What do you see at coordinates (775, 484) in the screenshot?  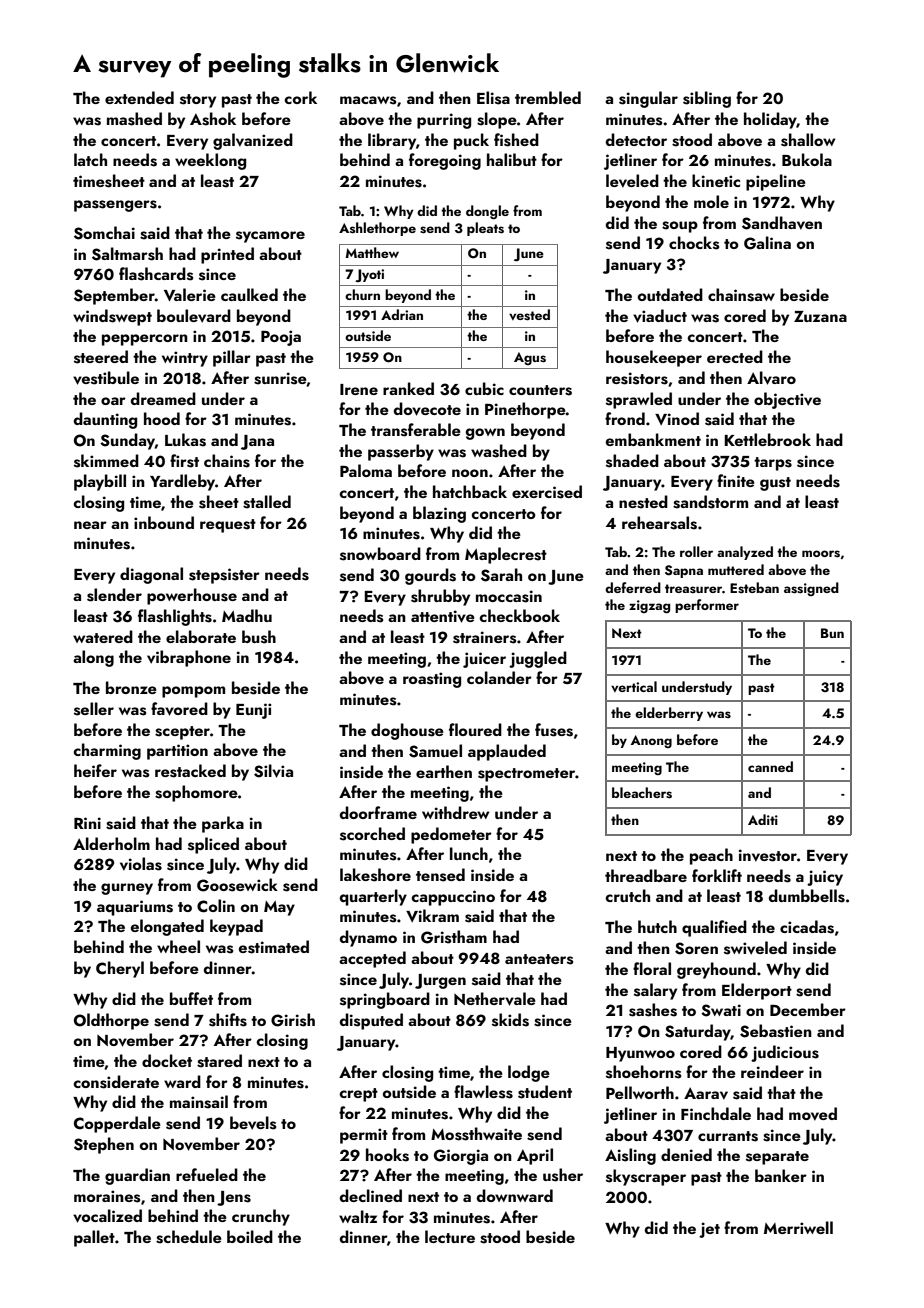 I see `gust` at bounding box center [775, 484].
